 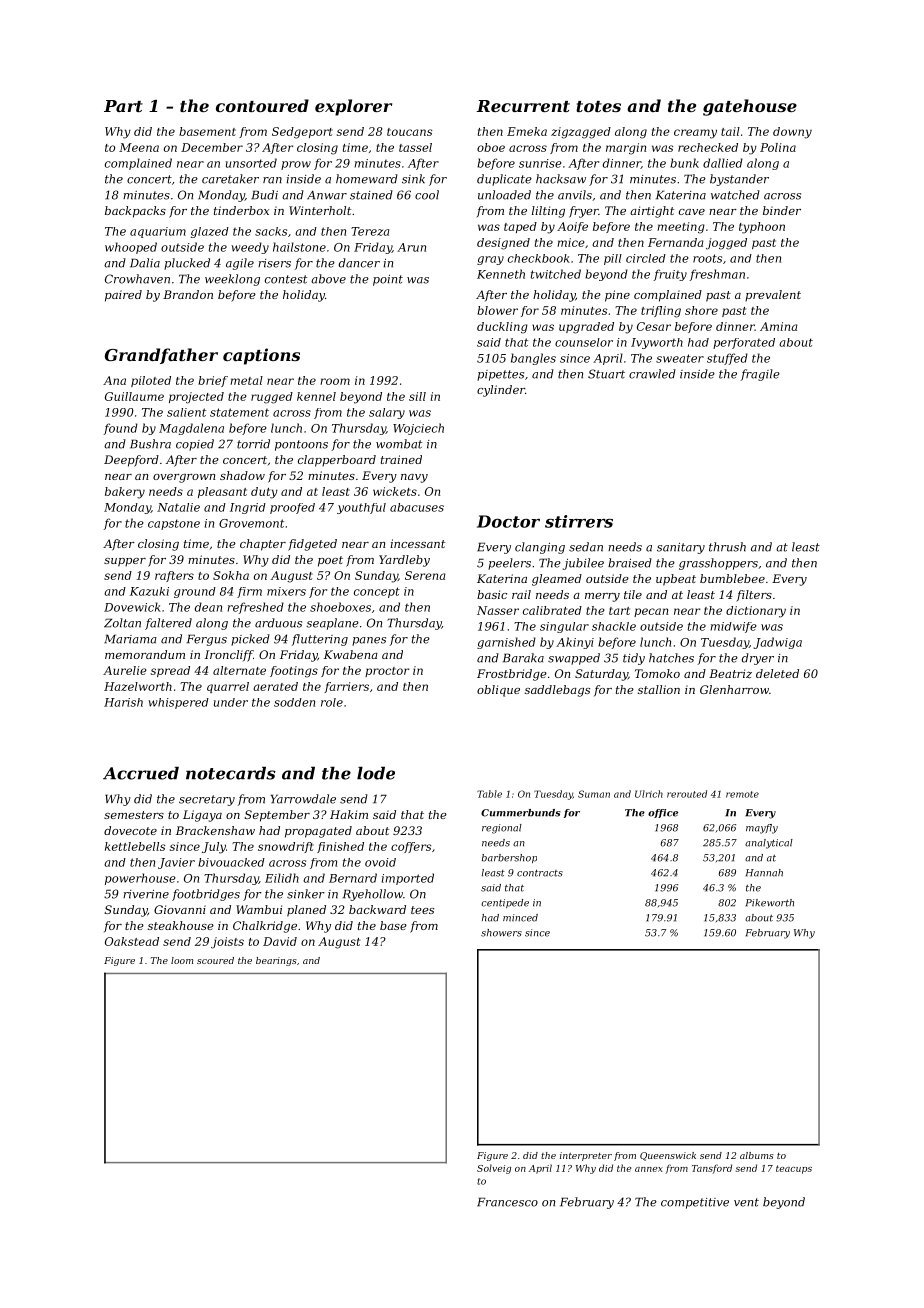 I want to click on shore, so click(x=701, y=310).
